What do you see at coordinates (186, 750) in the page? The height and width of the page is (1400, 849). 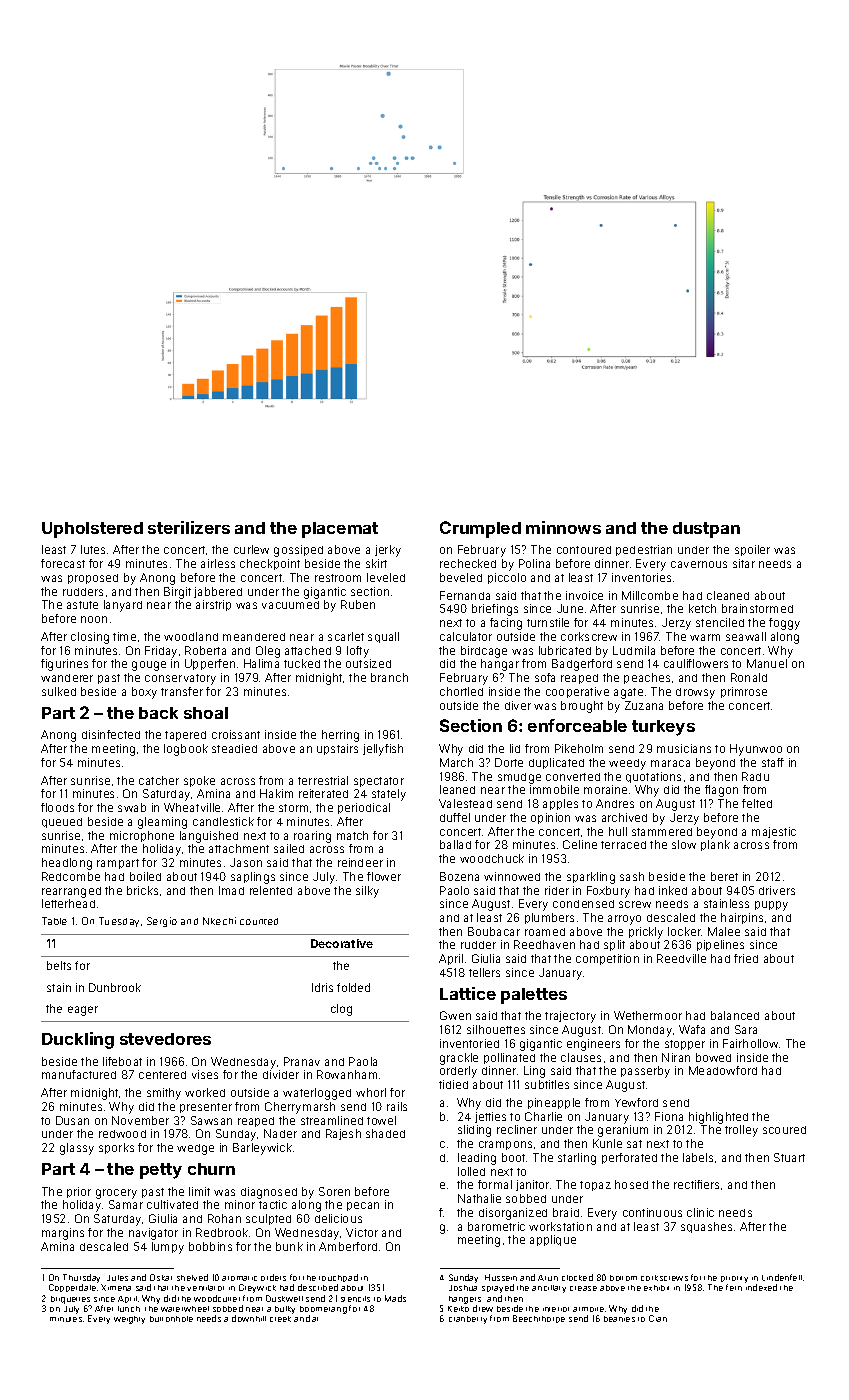 I see `logbook` at bounding box center [186, 750].
